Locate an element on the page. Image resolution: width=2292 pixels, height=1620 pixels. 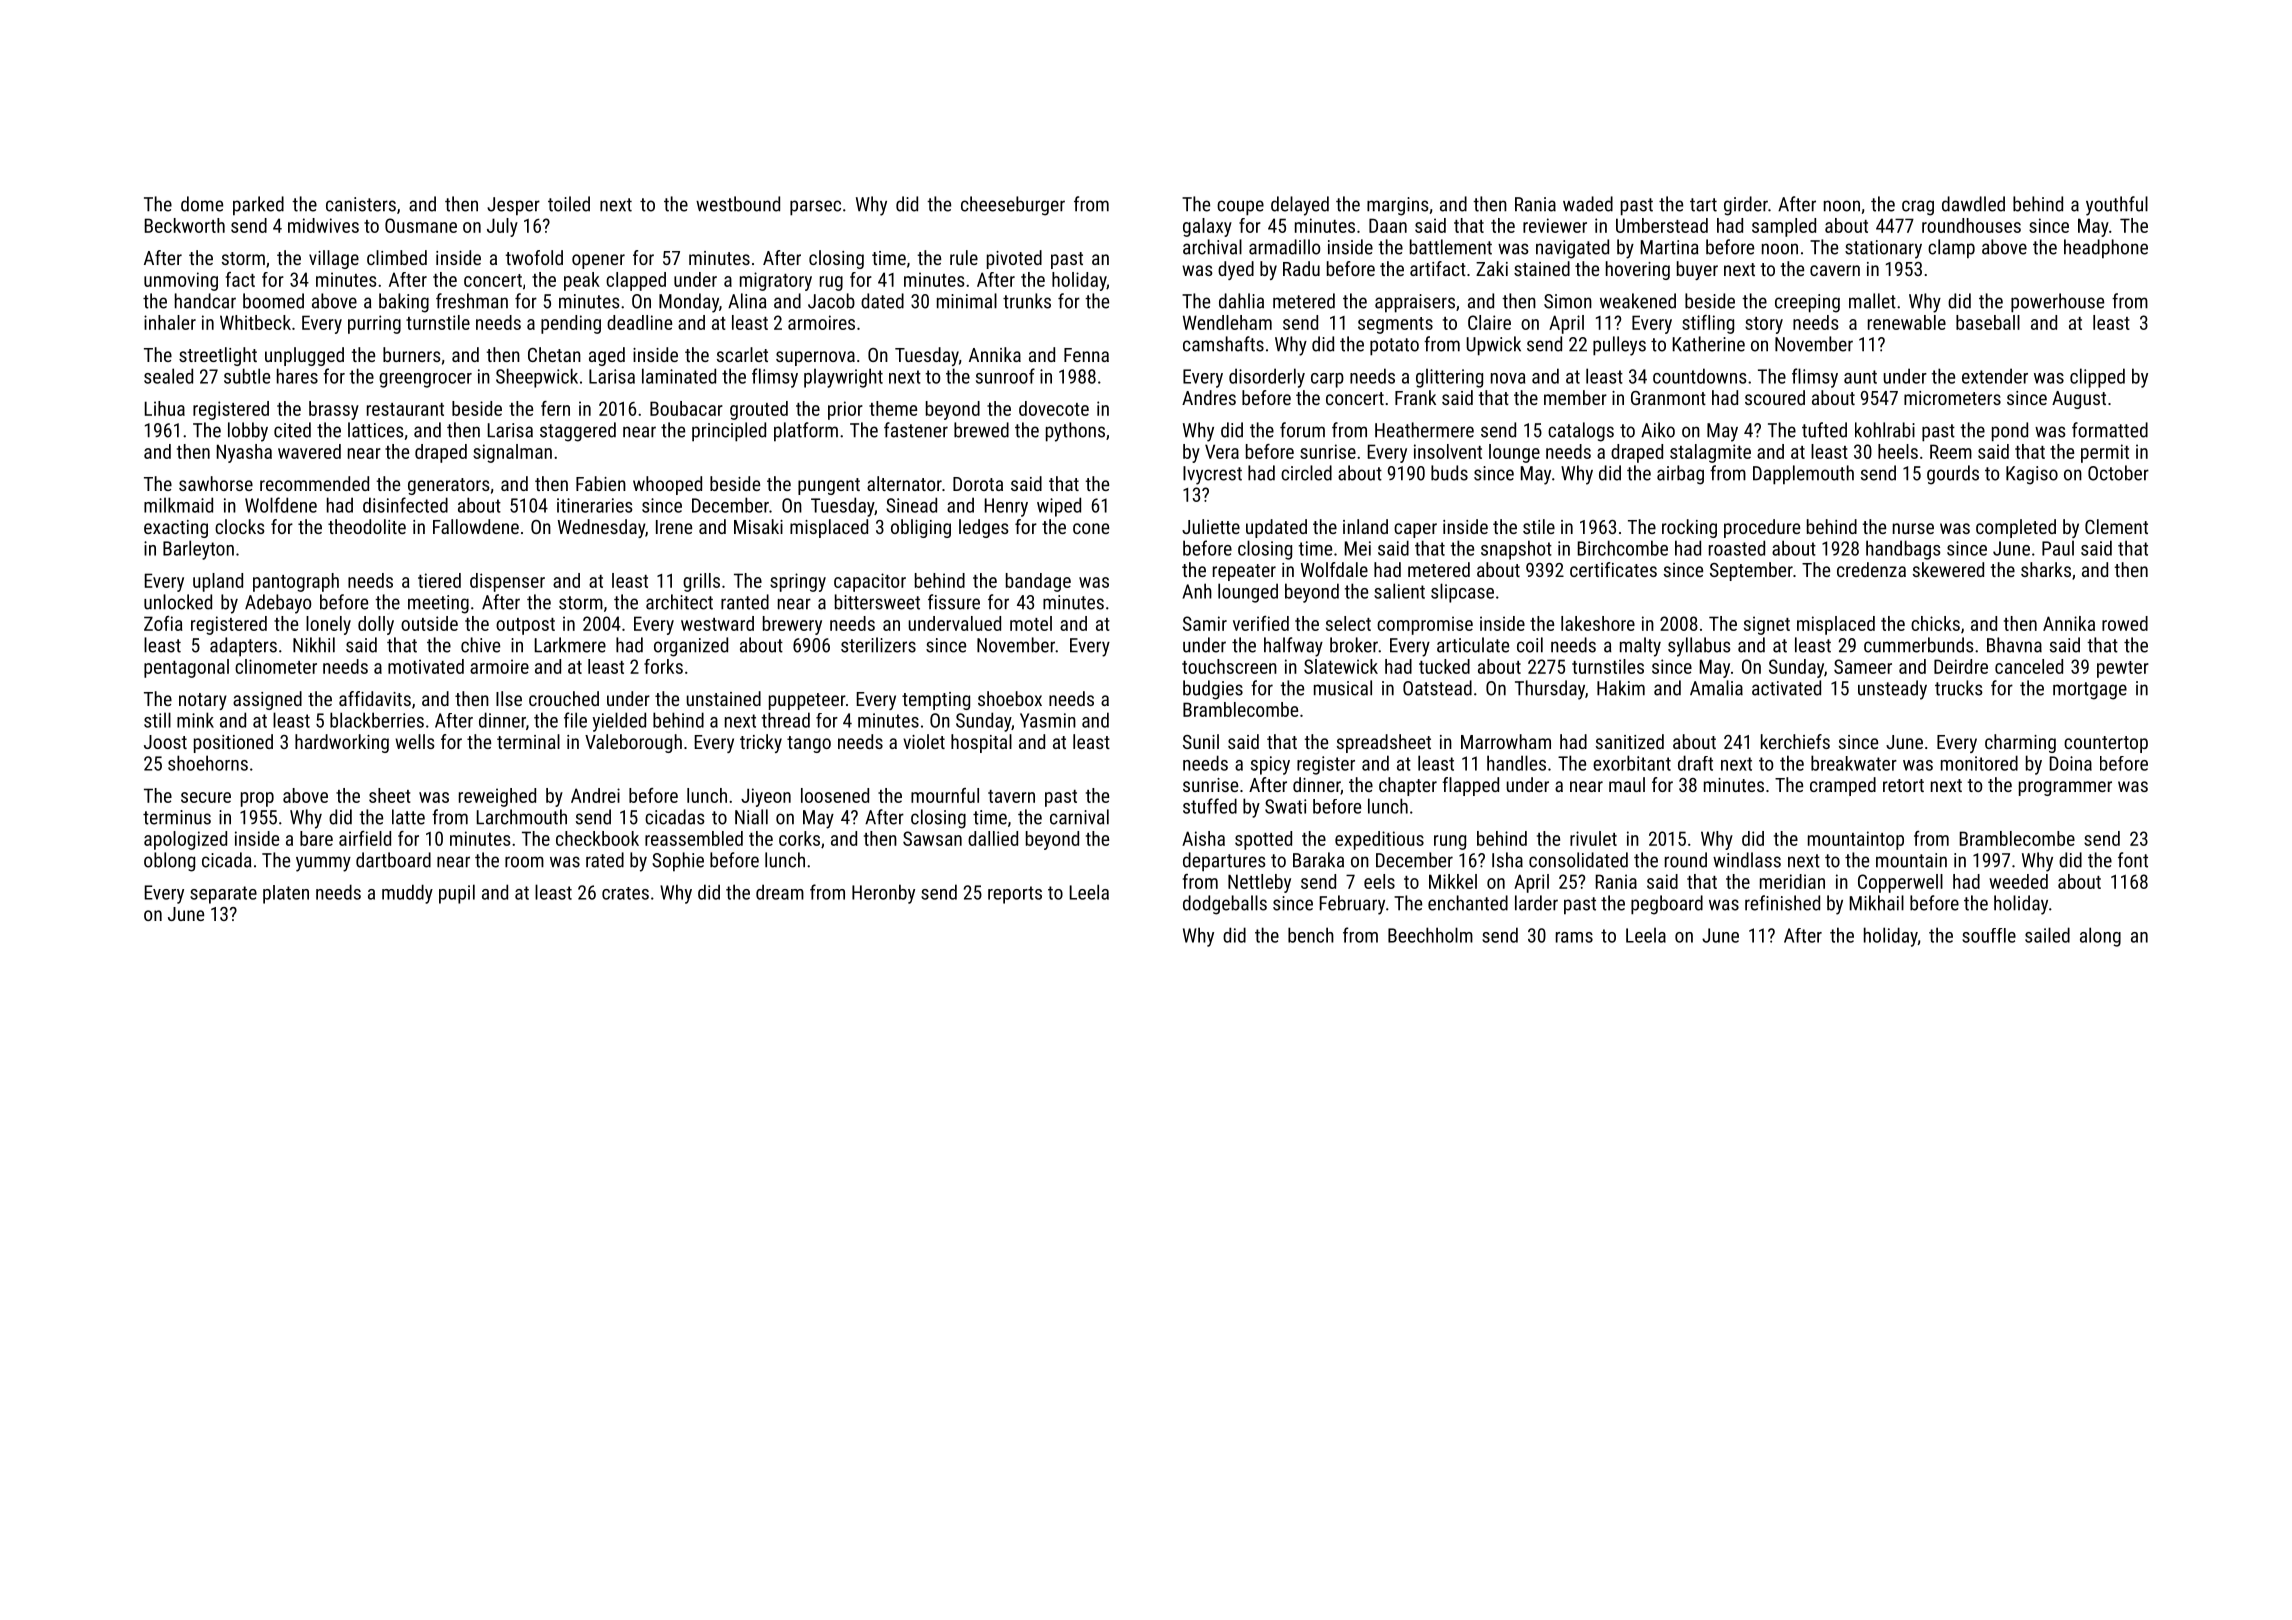
trucks is located at coordinates (1959, 688).
